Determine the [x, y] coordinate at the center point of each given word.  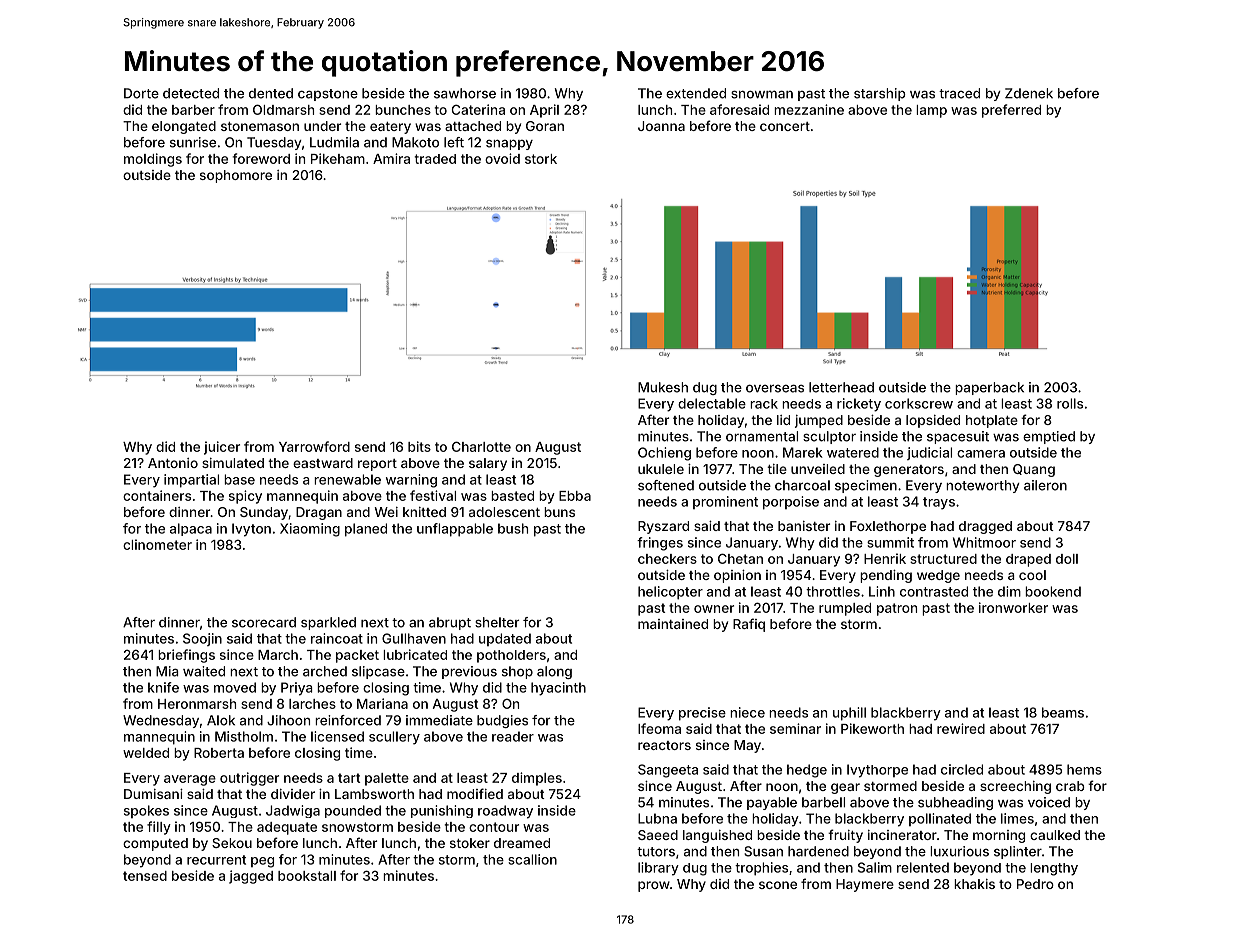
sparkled [328, 623]
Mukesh [663, 387]
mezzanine [809, 109]
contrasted [934, 591]
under [322, 126]
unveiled [818, 469]
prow [654, 886]
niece [747, 712]
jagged [251, 877]
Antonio [173, 463]
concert [785, 126]
